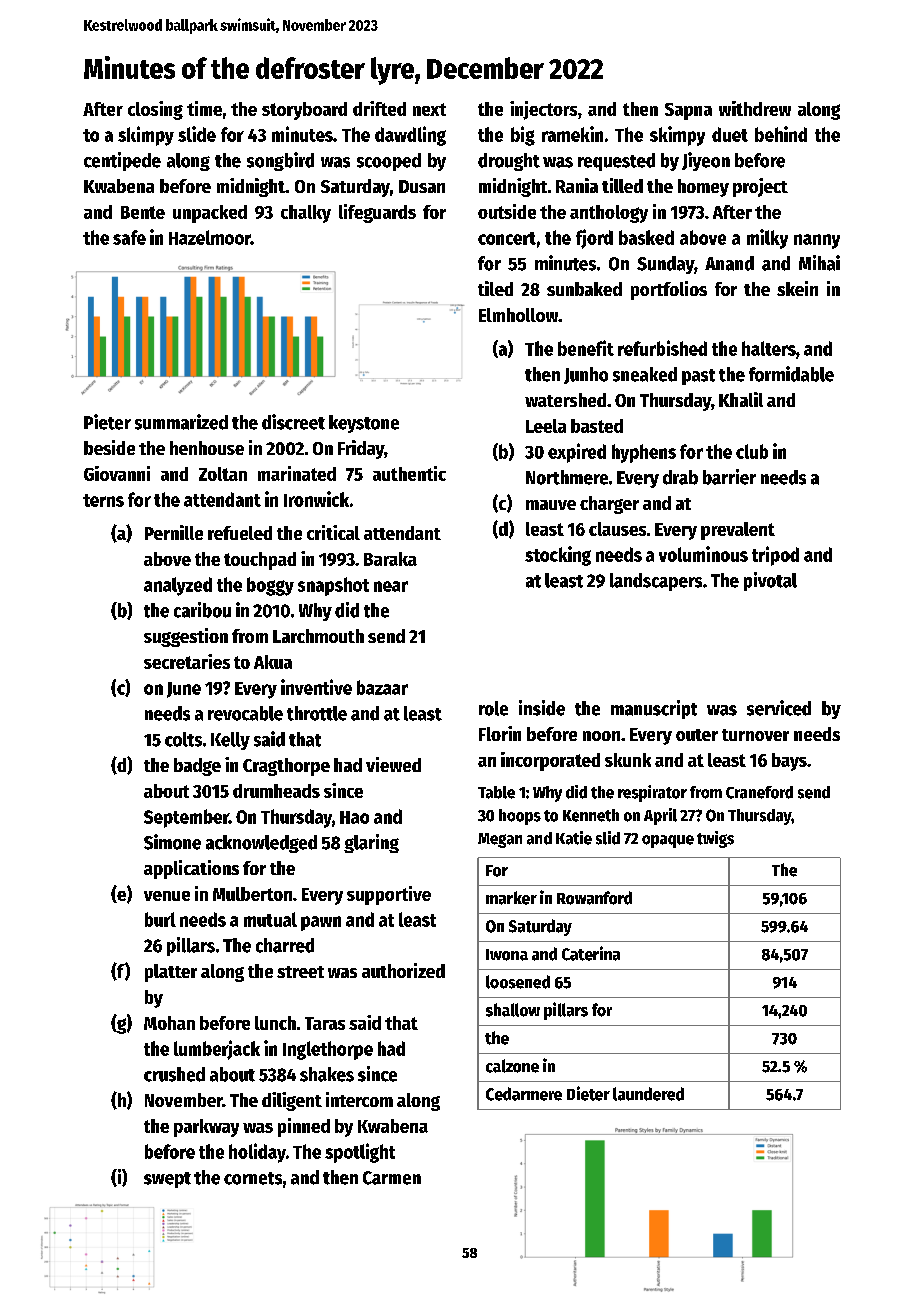 Image resolution: width=924 pixels, height=1314 pixels. What do you see at coordinates (680, 477) in the page?
I see `drab` at bounding box center [680, 477].
